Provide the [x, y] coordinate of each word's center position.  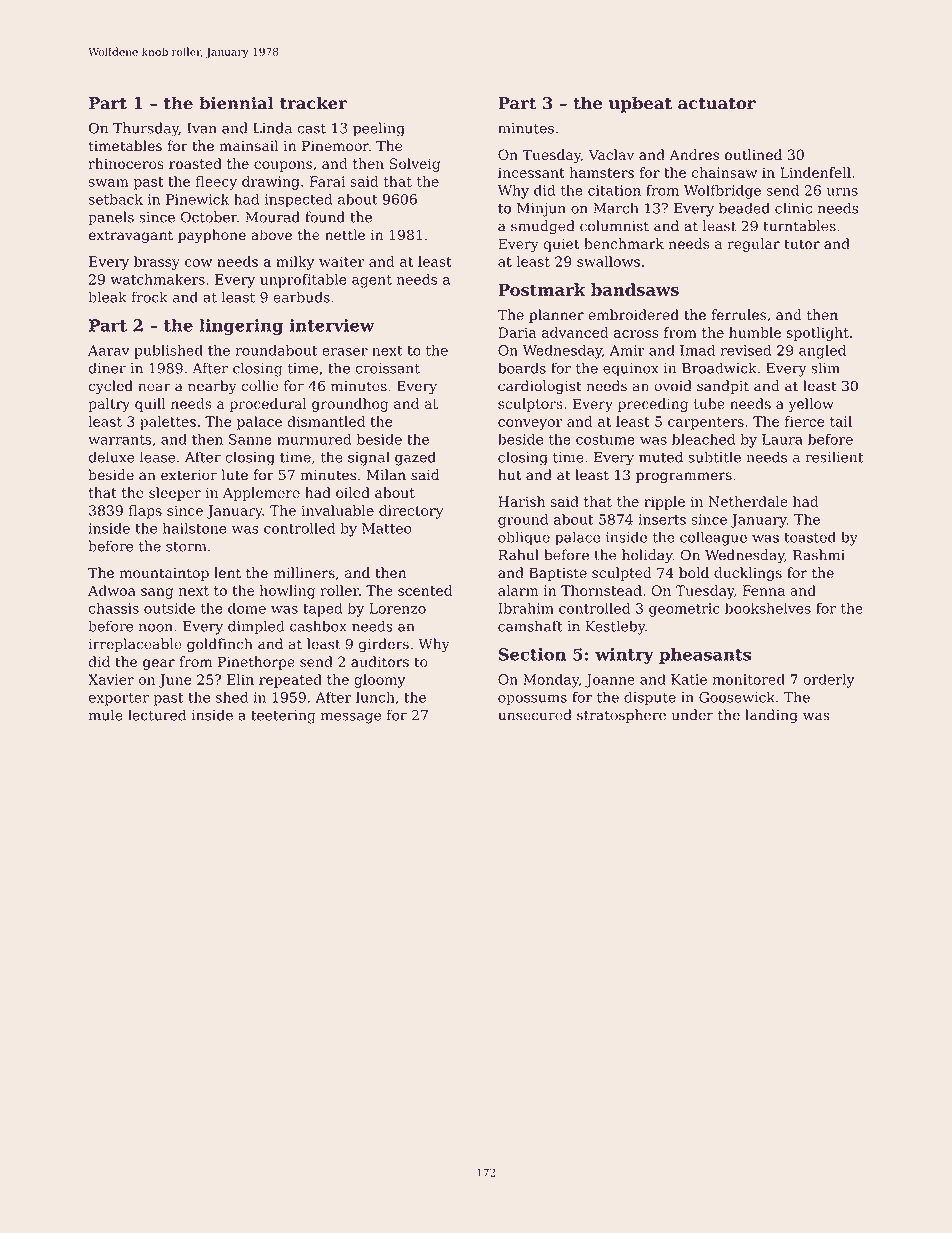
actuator [717, 104]
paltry [109, 405]
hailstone [195, 528]
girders [384, 645]
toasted [810, 537]
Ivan [202, 128]
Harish [521, 501]
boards [522, 368]
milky [295, 263]
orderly [829, 681]
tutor [802, 244]
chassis [114, 608]
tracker [313, 103]
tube [709, 403]
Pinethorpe [256, 663]
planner [556, 316]
